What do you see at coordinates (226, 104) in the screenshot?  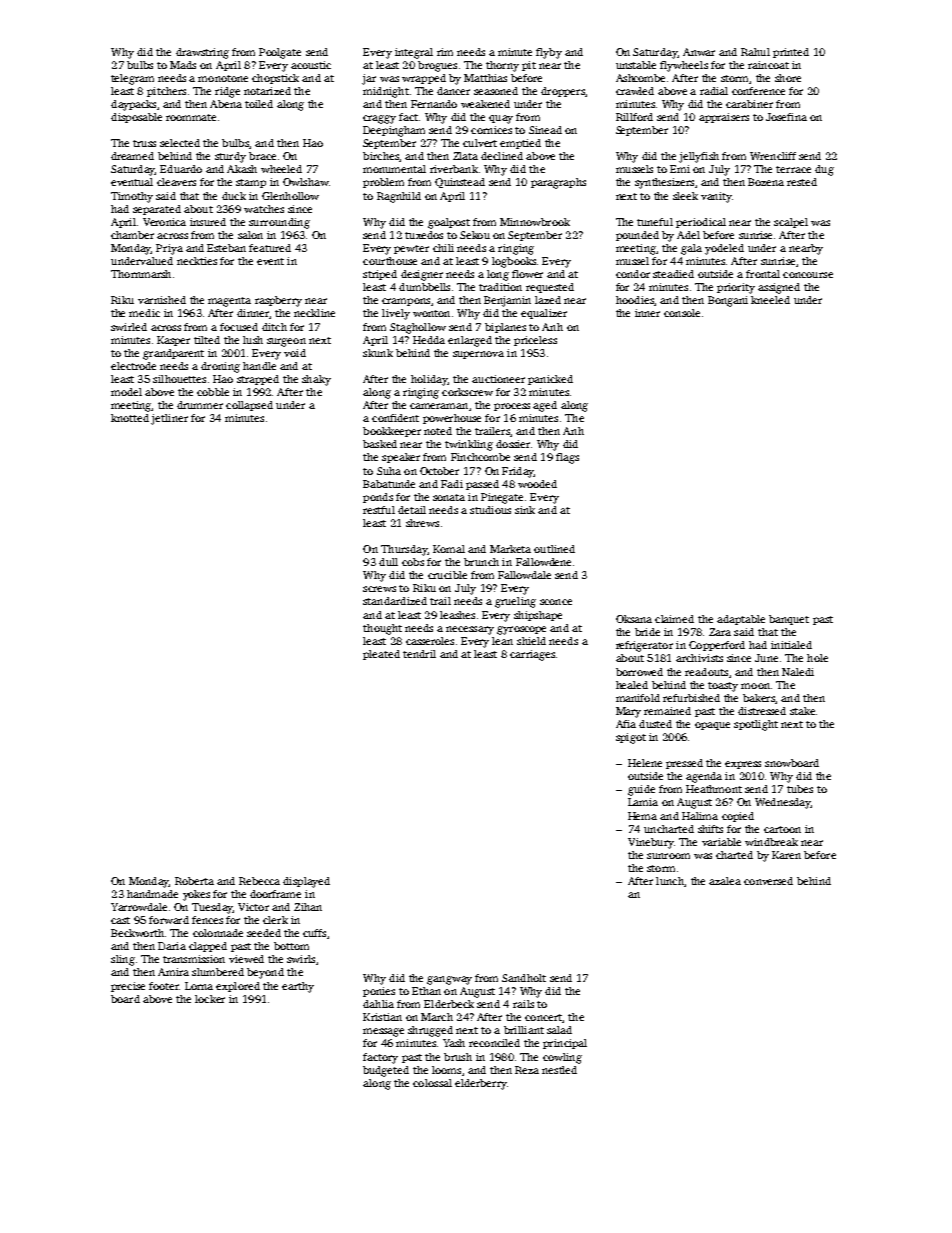 I see `Abena` at bounding box center [226, 104].
